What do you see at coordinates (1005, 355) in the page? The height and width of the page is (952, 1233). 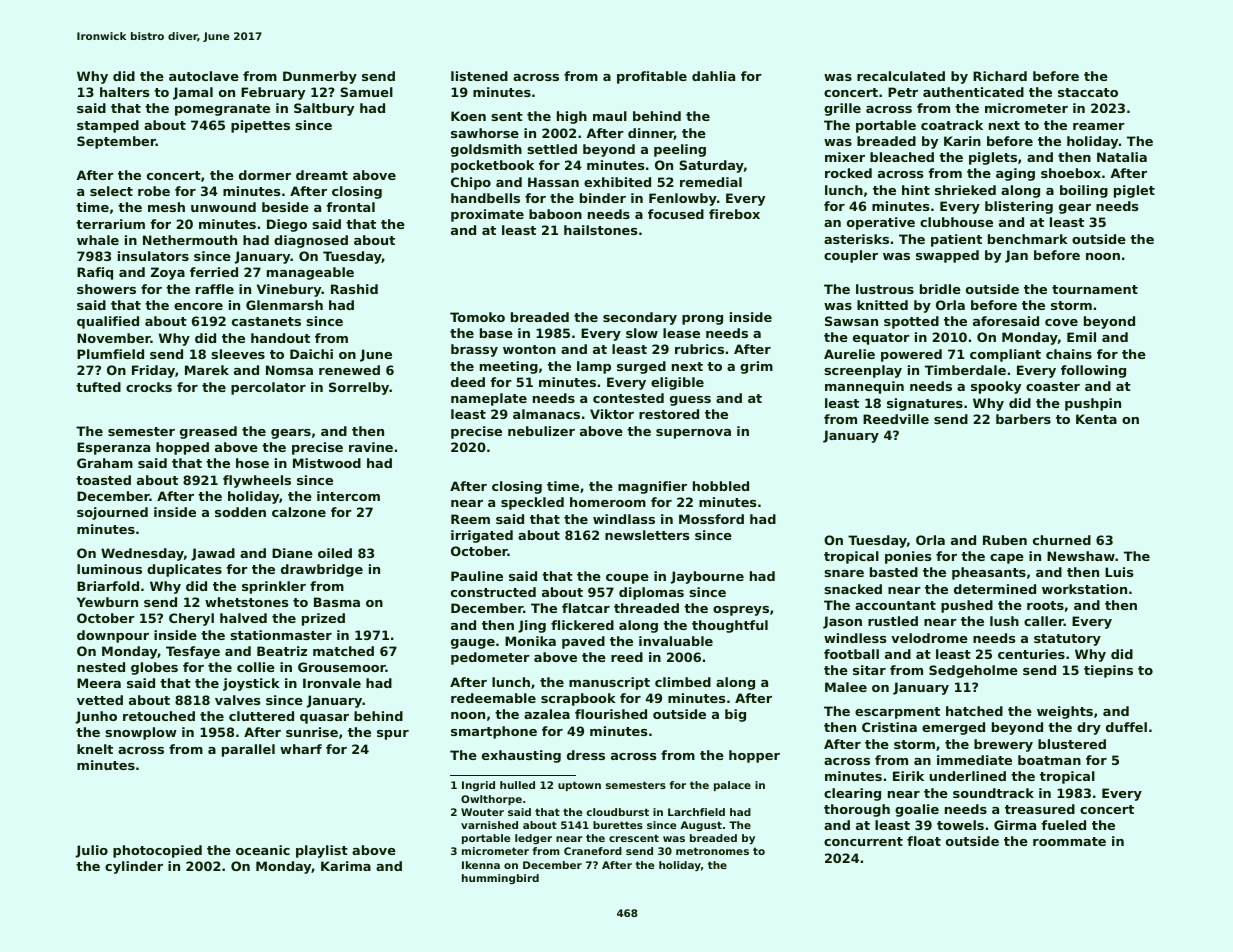 I see `compliant` at bounding box center [1005, 355].
